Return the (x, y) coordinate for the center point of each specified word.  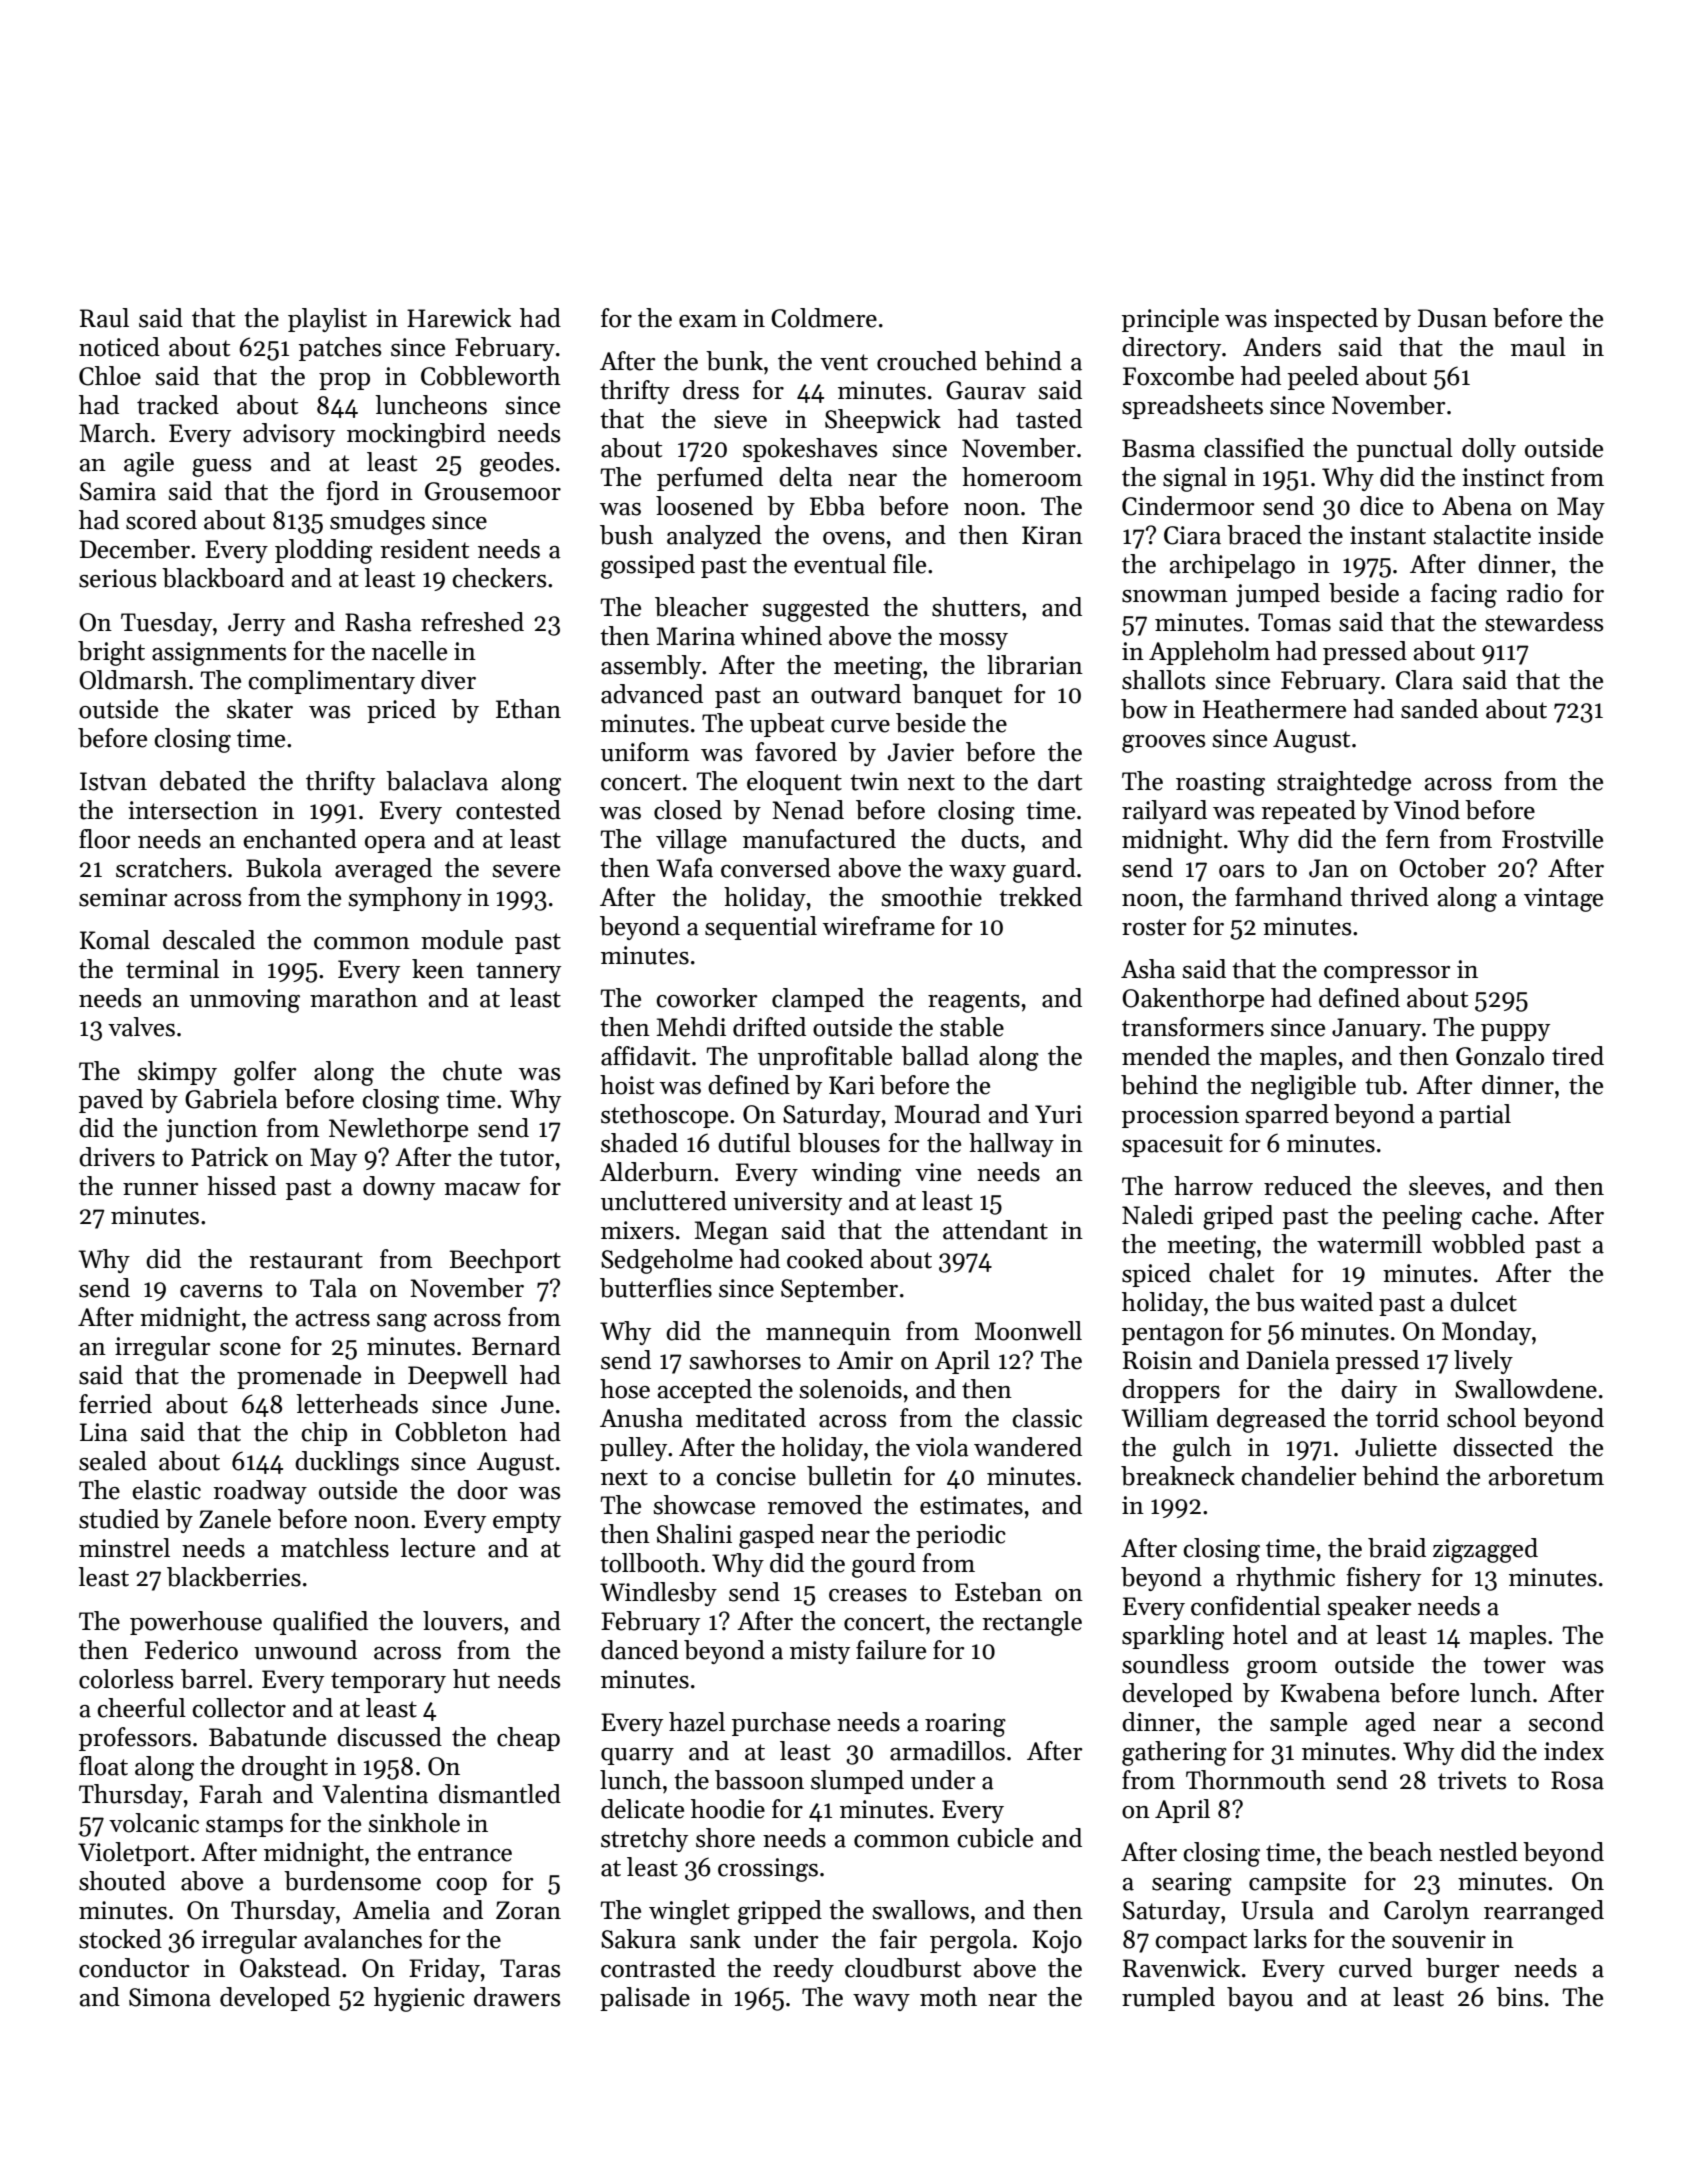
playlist (327, 320)
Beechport (505, 1261)
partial (1475, 1116)
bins (1519, 1997)
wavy (881, 2002)
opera (395, 844)
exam (708, 321)
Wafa (684, 868)
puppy (1515, 1032)
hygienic (419, 1999)
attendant (995, 1230)
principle (1170, 320)
